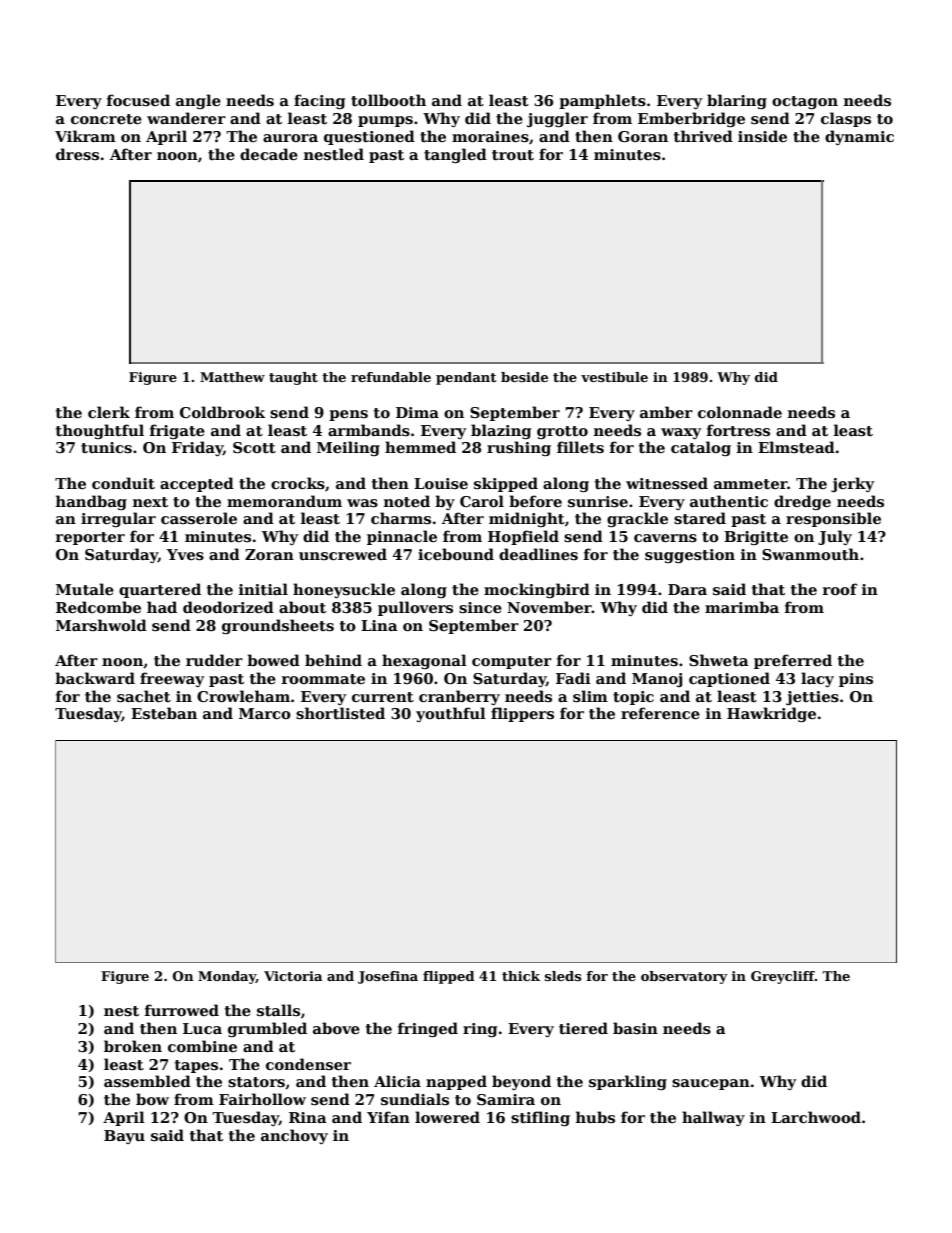 The height and width of the page is (1233, 952). What do you see at coordinates (816, 1117) in the page?
I see `Larchwood` at bounding box center [816, 1117].
